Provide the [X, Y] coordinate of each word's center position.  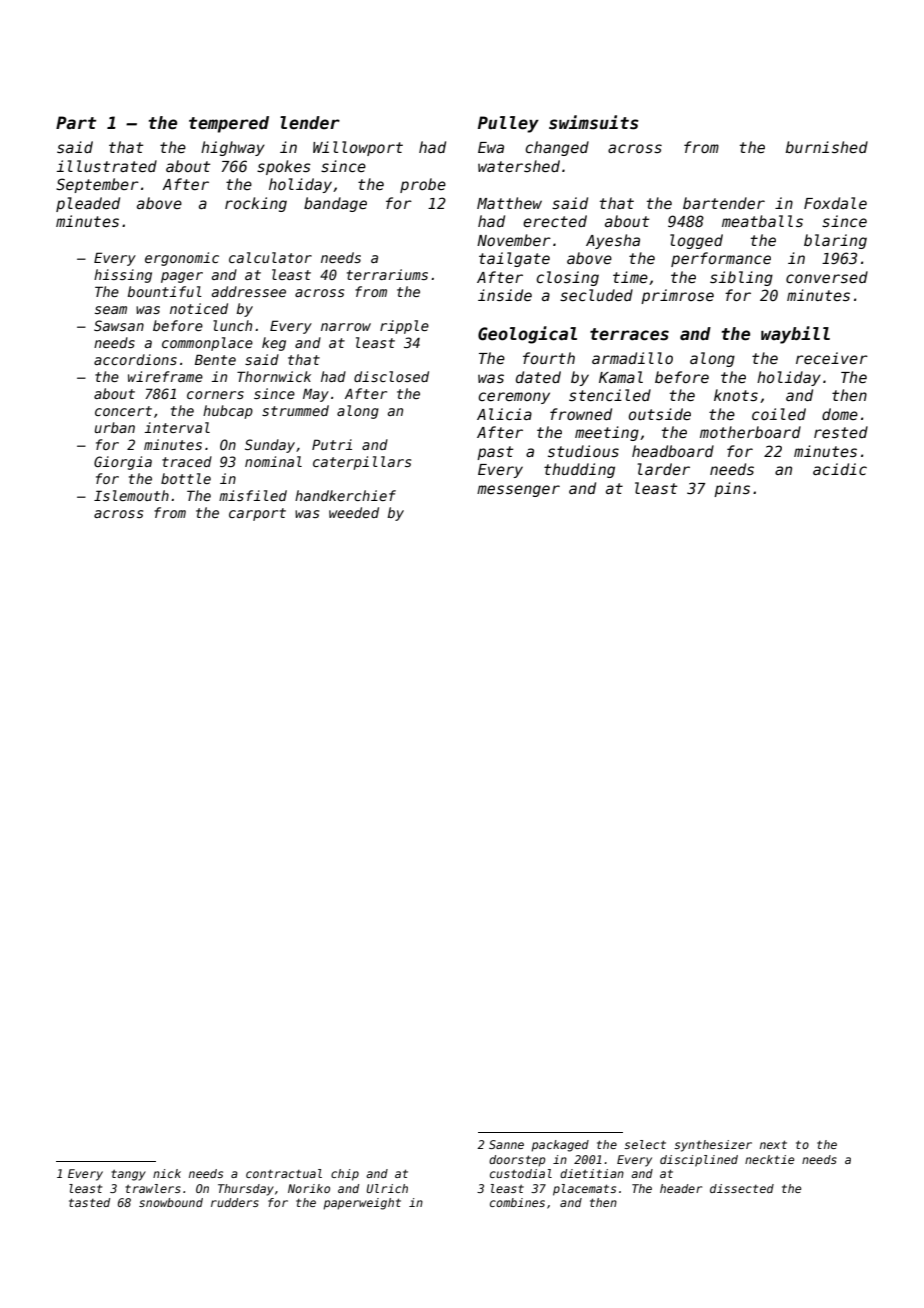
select [645, 1144]
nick [167, 1173]
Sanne [506, 1144]
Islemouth [131, 495]
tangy [128, 1175]
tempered [229, 124]
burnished [827, 147]
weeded [354, 512]
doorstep [517, 1161]
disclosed [391, 376]
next [773, 1144]
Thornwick [274, 376]
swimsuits [594, 122]
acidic [840, 469]
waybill [795, 335]
